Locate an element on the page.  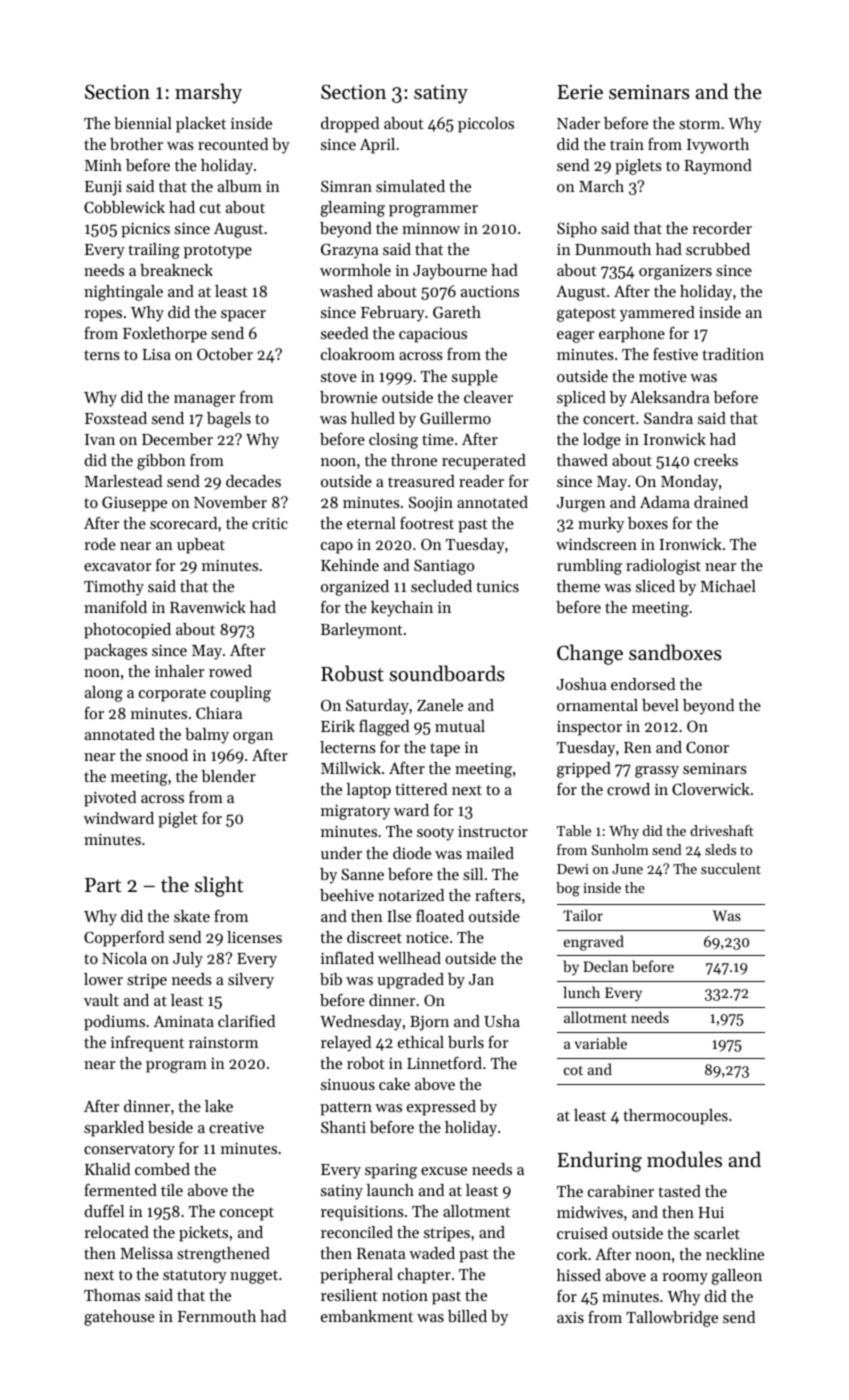
ropes is located at coordinates (103, 316).
